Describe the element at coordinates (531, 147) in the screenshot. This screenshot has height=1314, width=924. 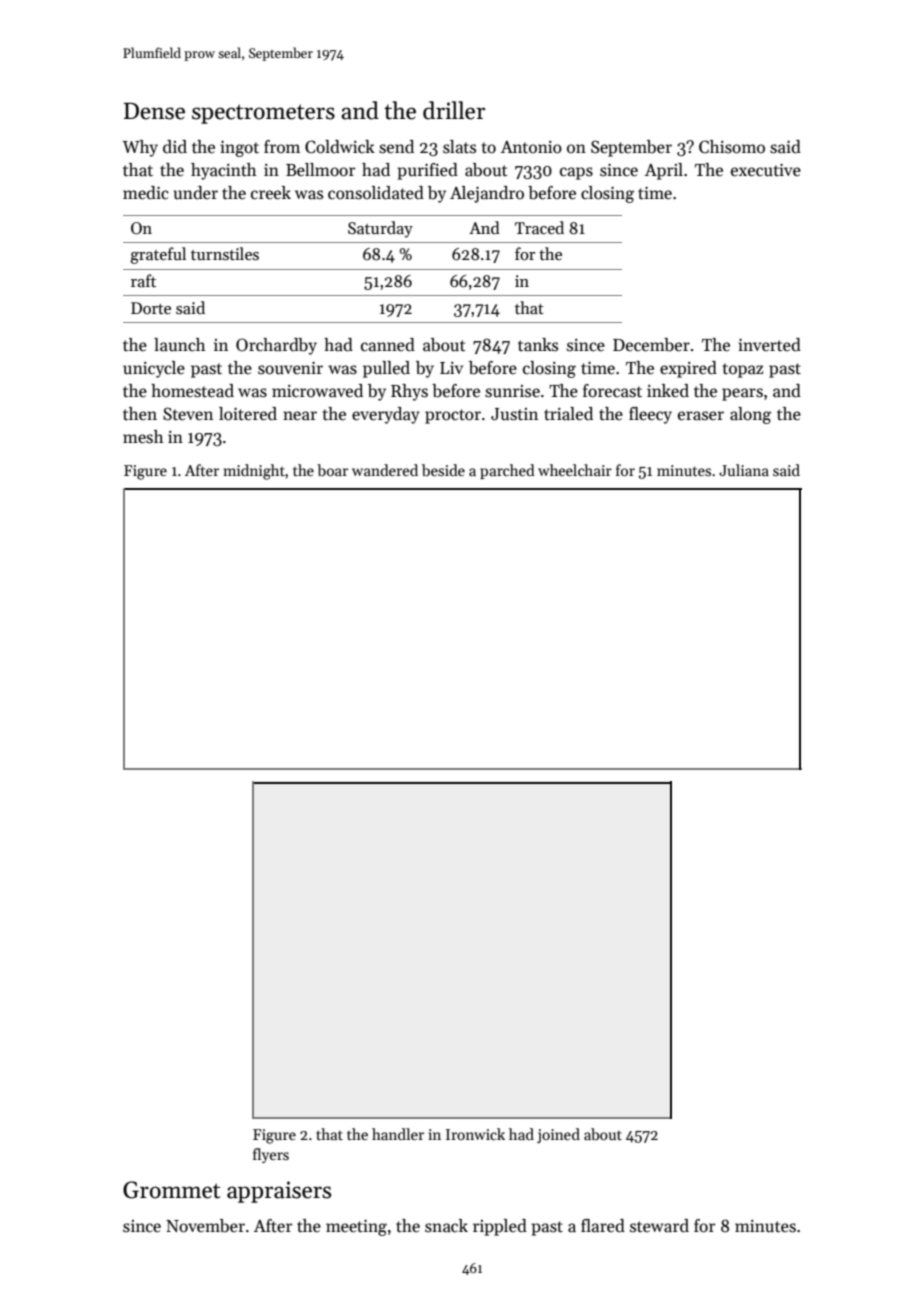
I see `Antonio` at that location.
